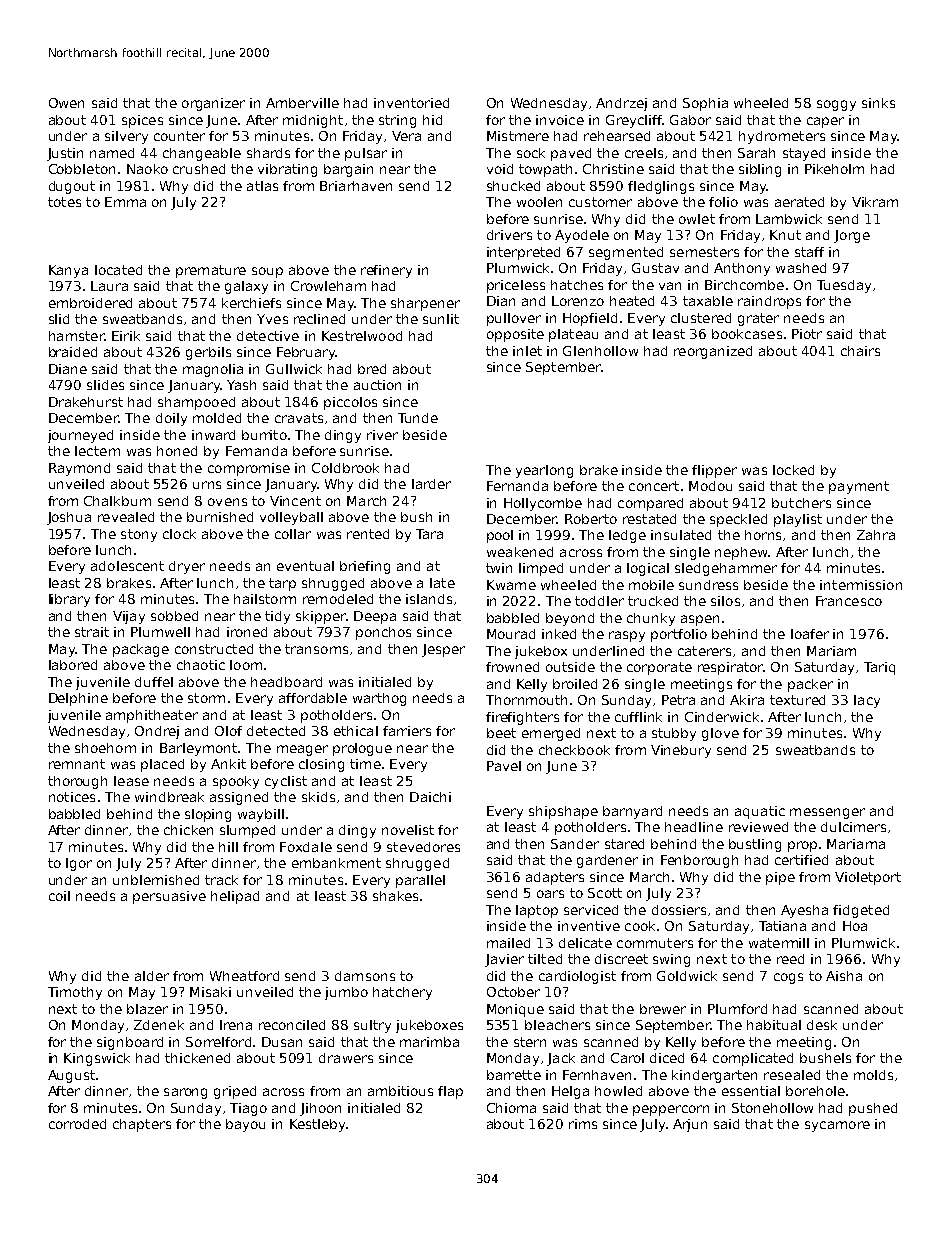  Describe the element at coordinates (879, 668) in the page. I see `Tariq` at that location.
